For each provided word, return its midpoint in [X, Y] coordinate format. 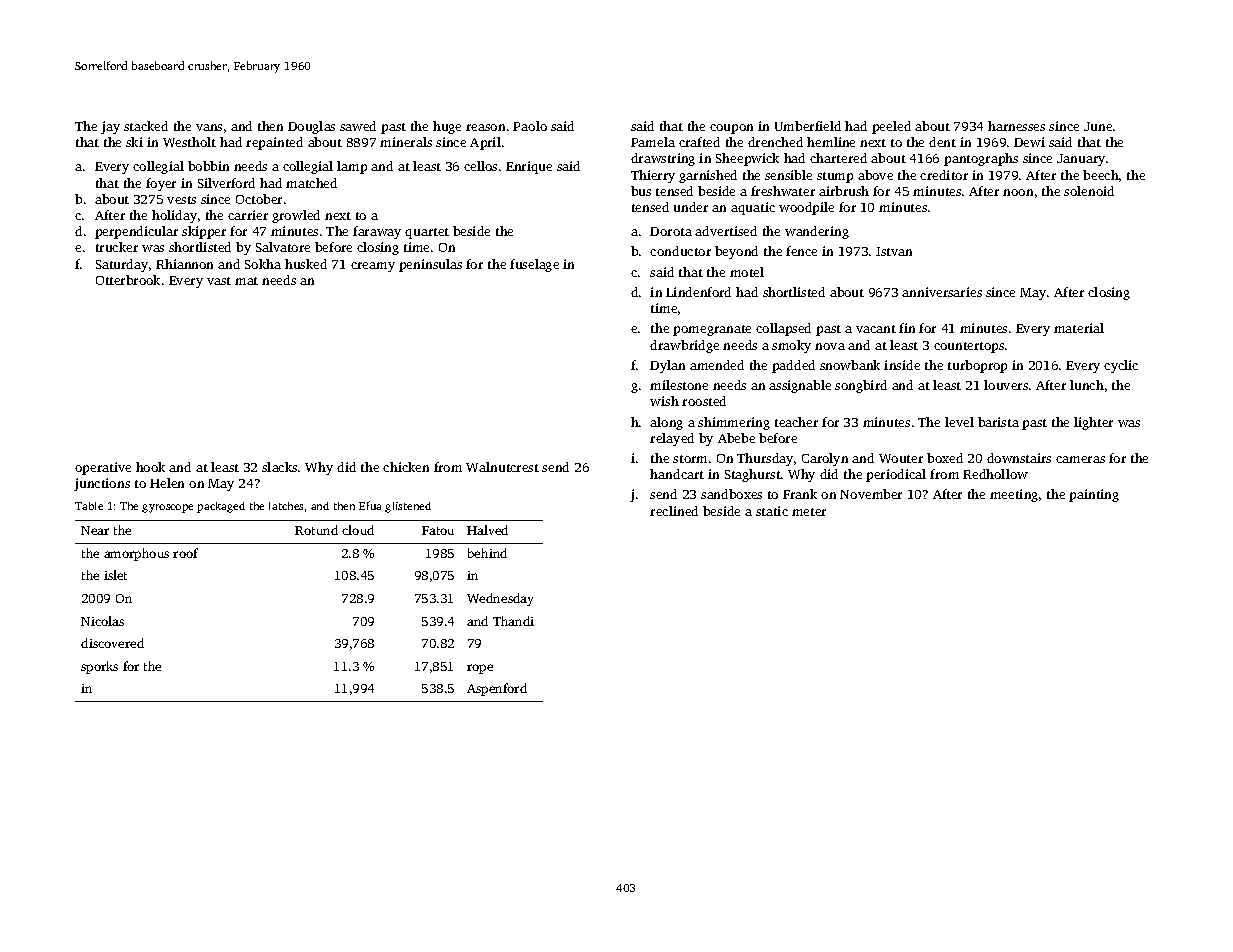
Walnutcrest [502, 467]
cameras [1080, 459]
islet [115, 575]
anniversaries [942, 292]
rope [480, 669]
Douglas [311, 127]
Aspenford [497, 689]
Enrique [529, 167]
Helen [167, 483]
